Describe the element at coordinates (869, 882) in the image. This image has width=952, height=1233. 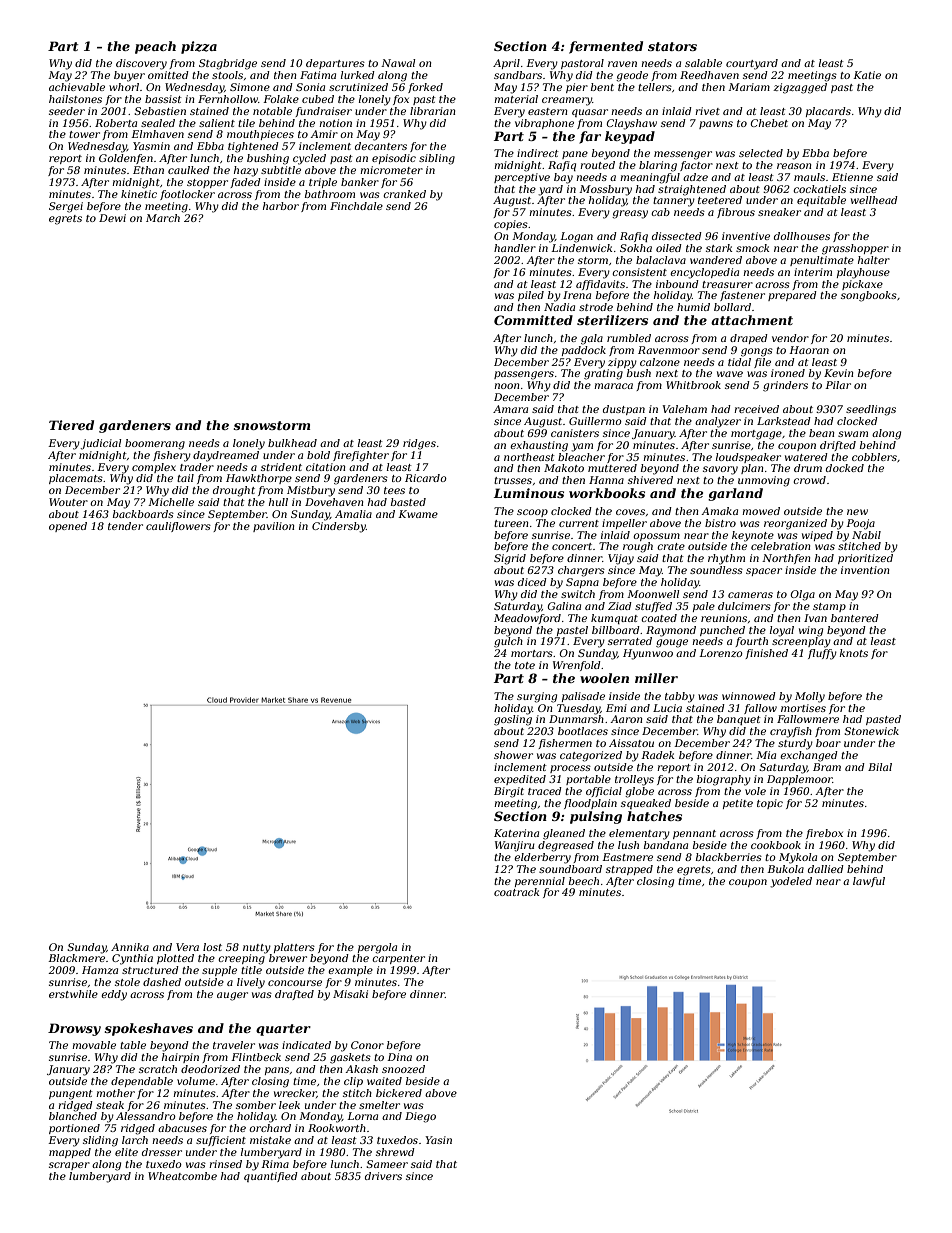
I see `lawful` at that location.
